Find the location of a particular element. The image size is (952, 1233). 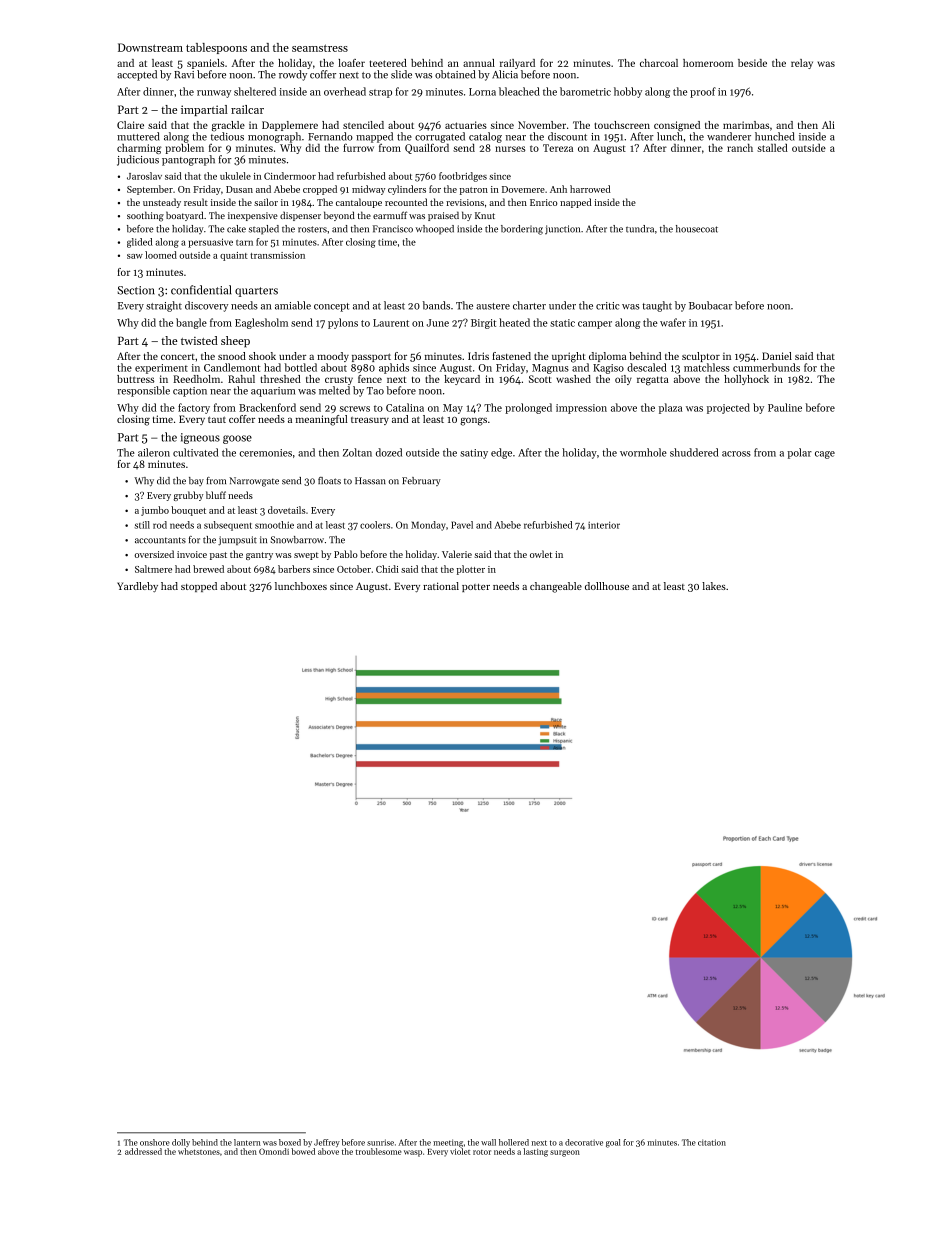

whetstones is located at coordinates (199, 1151).
